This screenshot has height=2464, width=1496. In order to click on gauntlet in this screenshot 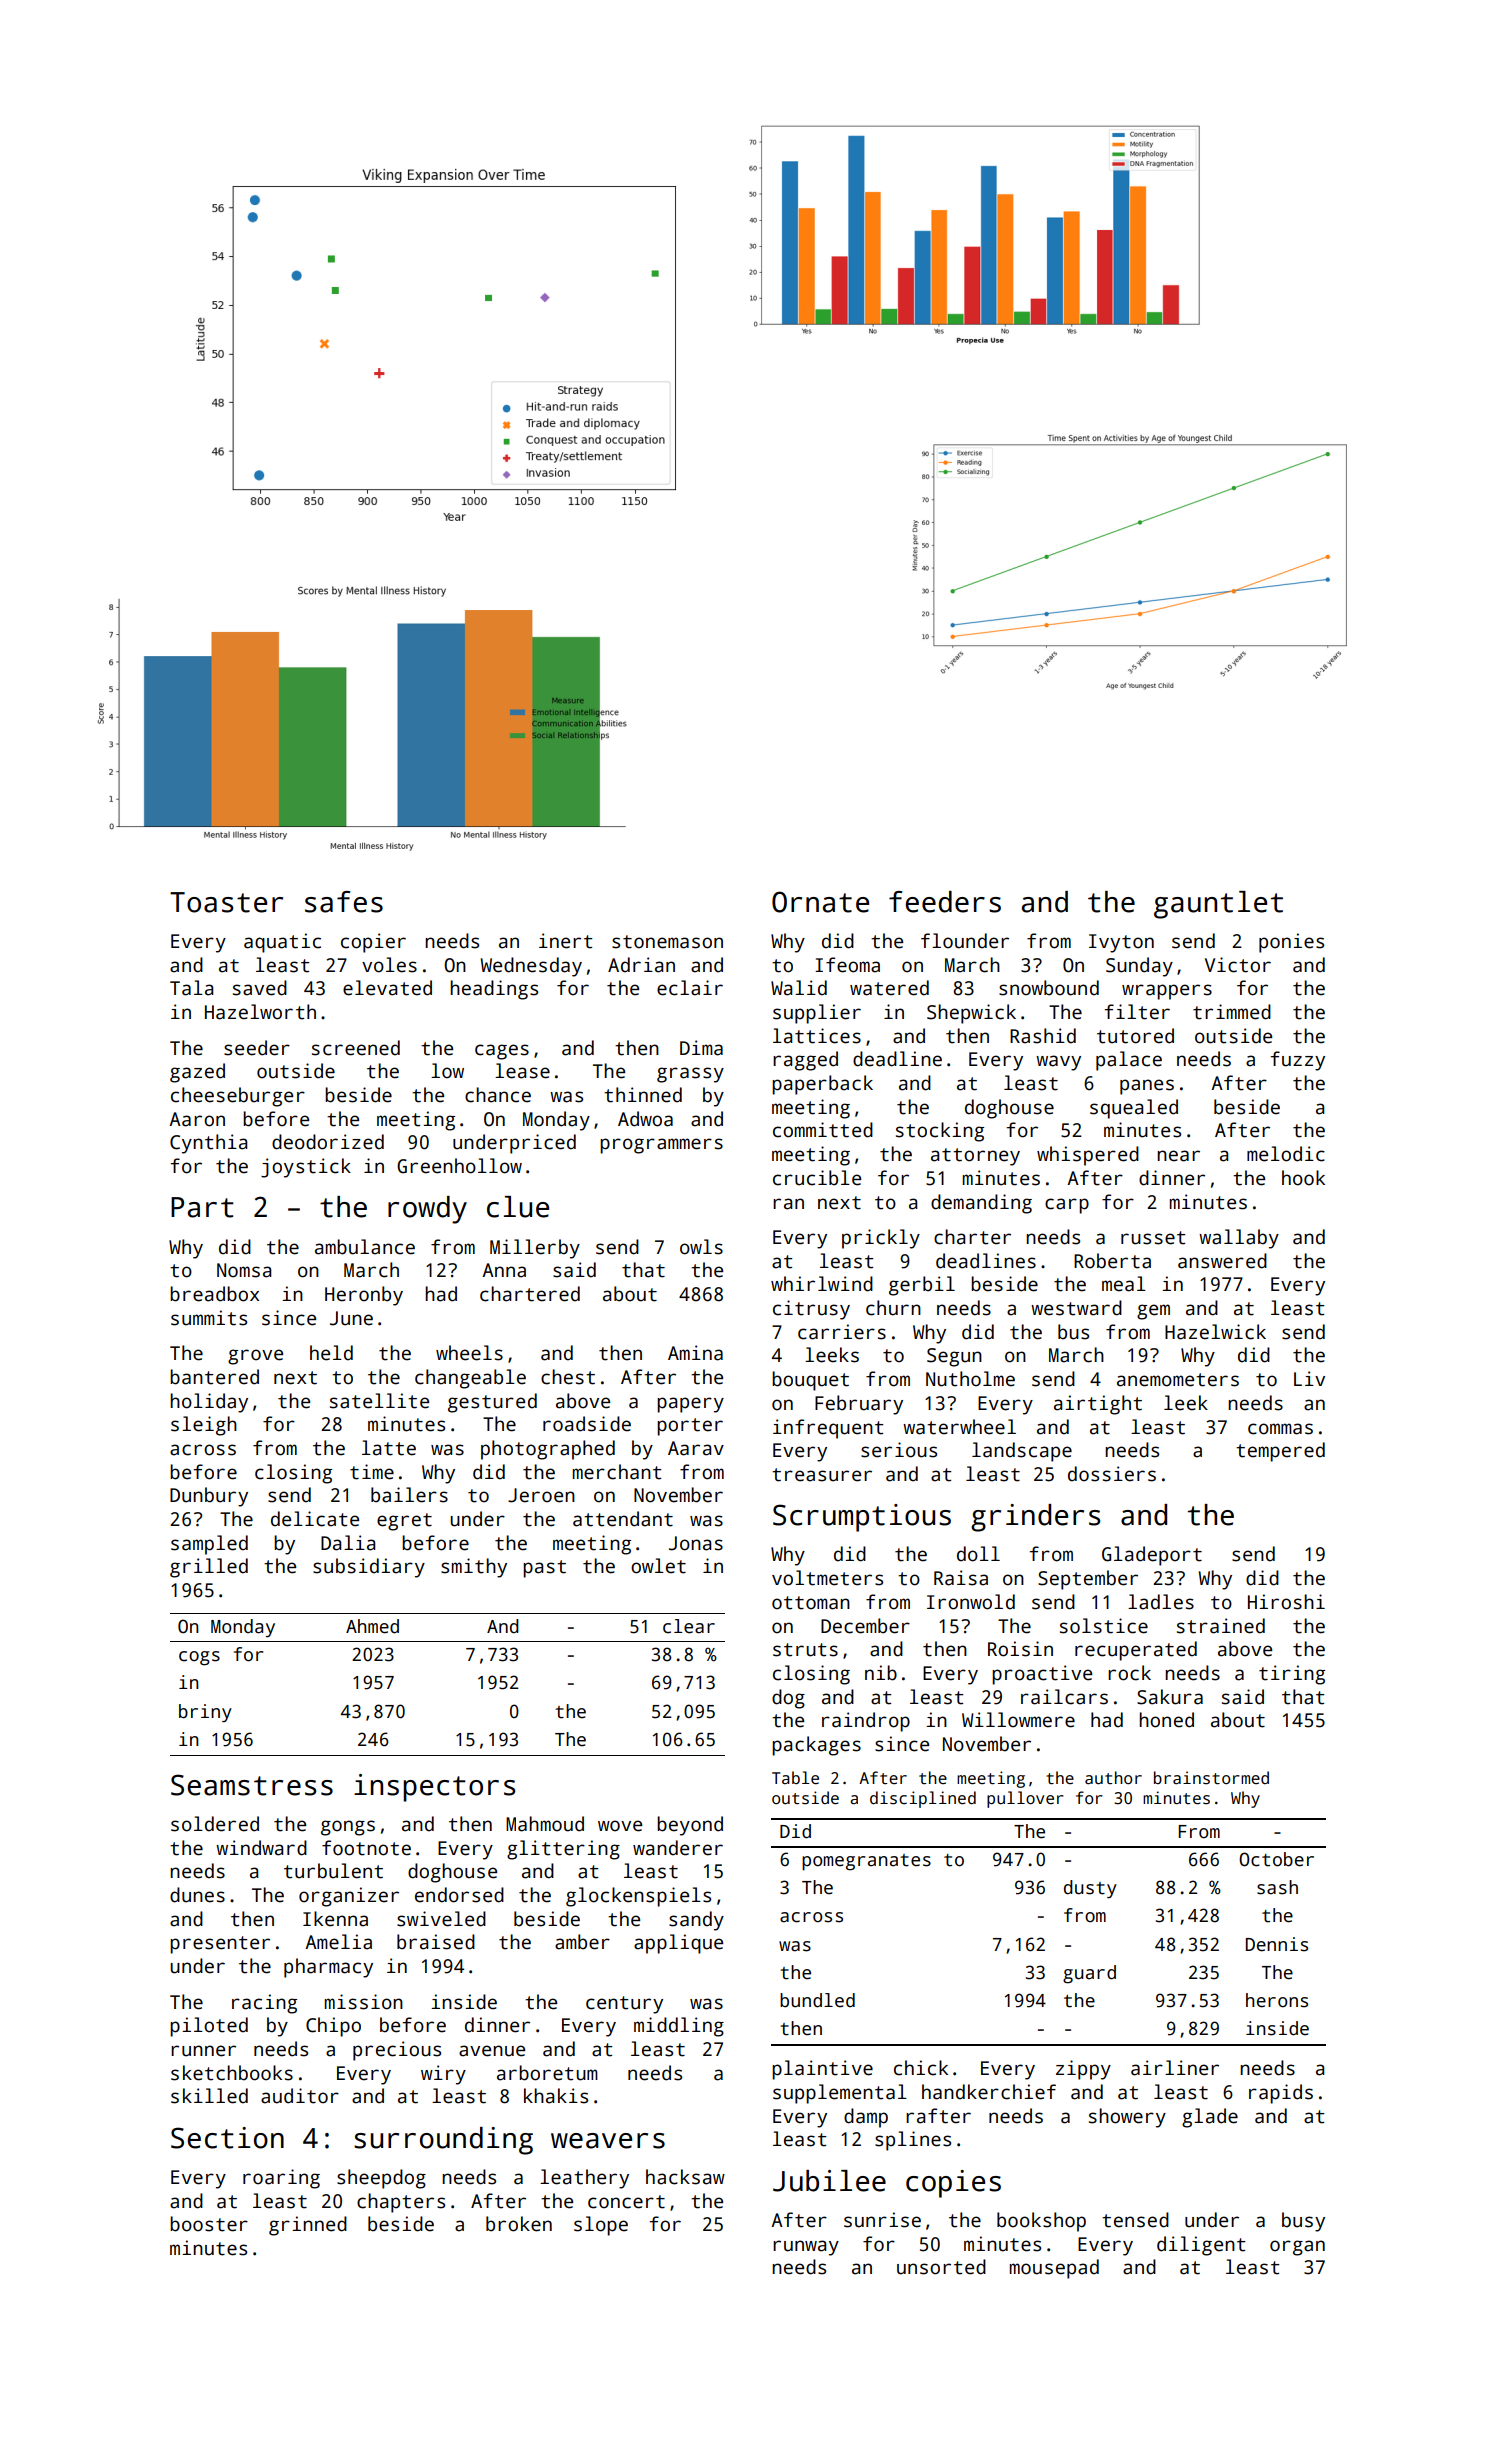, I will do `click(1218, 905)`.
